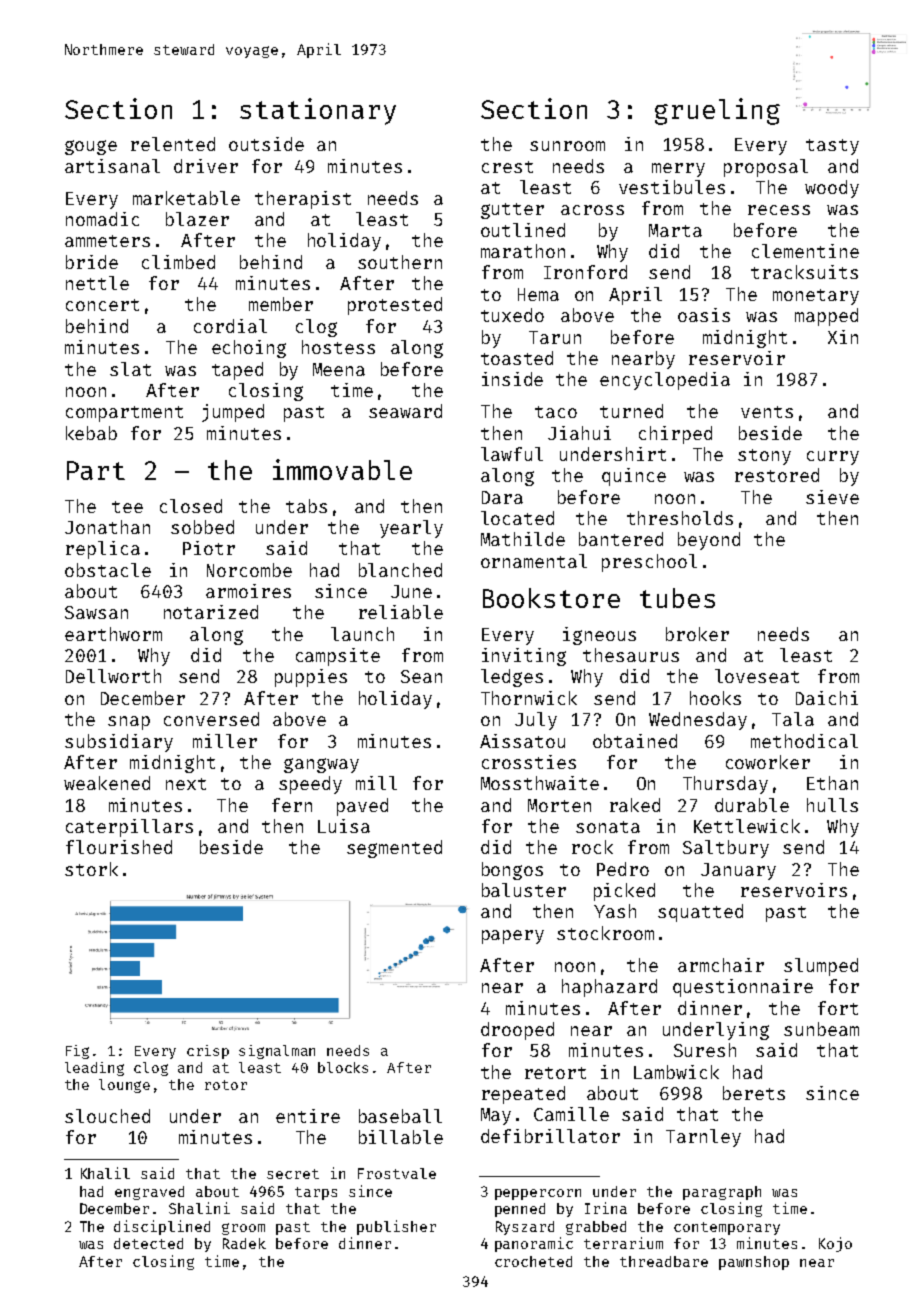 The height and width of the image is (1308, 924). I want to click on yearly, so click(411, 529).
